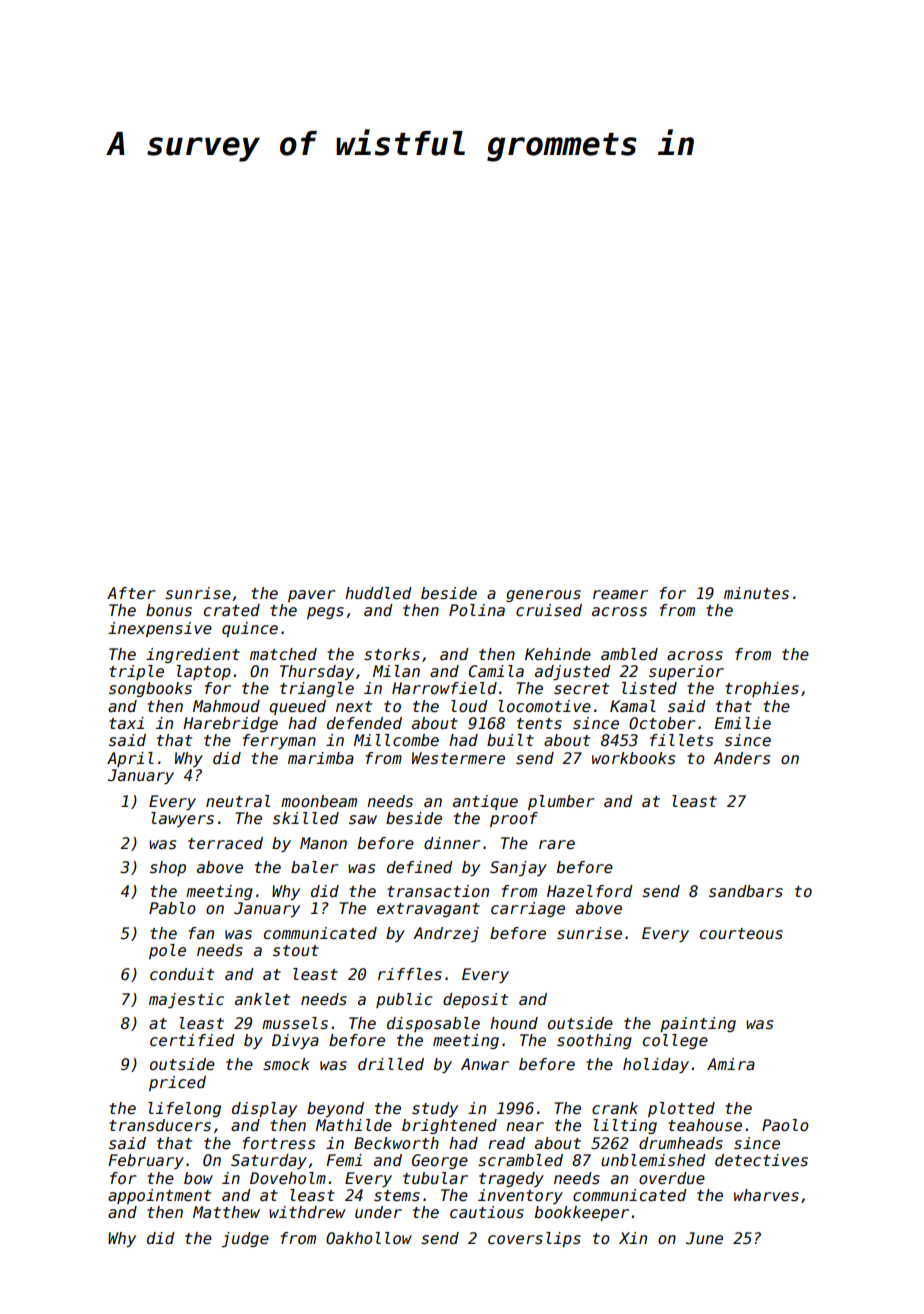  What do you see at coordinates (262, 999) in the document?
I see `anklet` at bounding box center [262, 999].
